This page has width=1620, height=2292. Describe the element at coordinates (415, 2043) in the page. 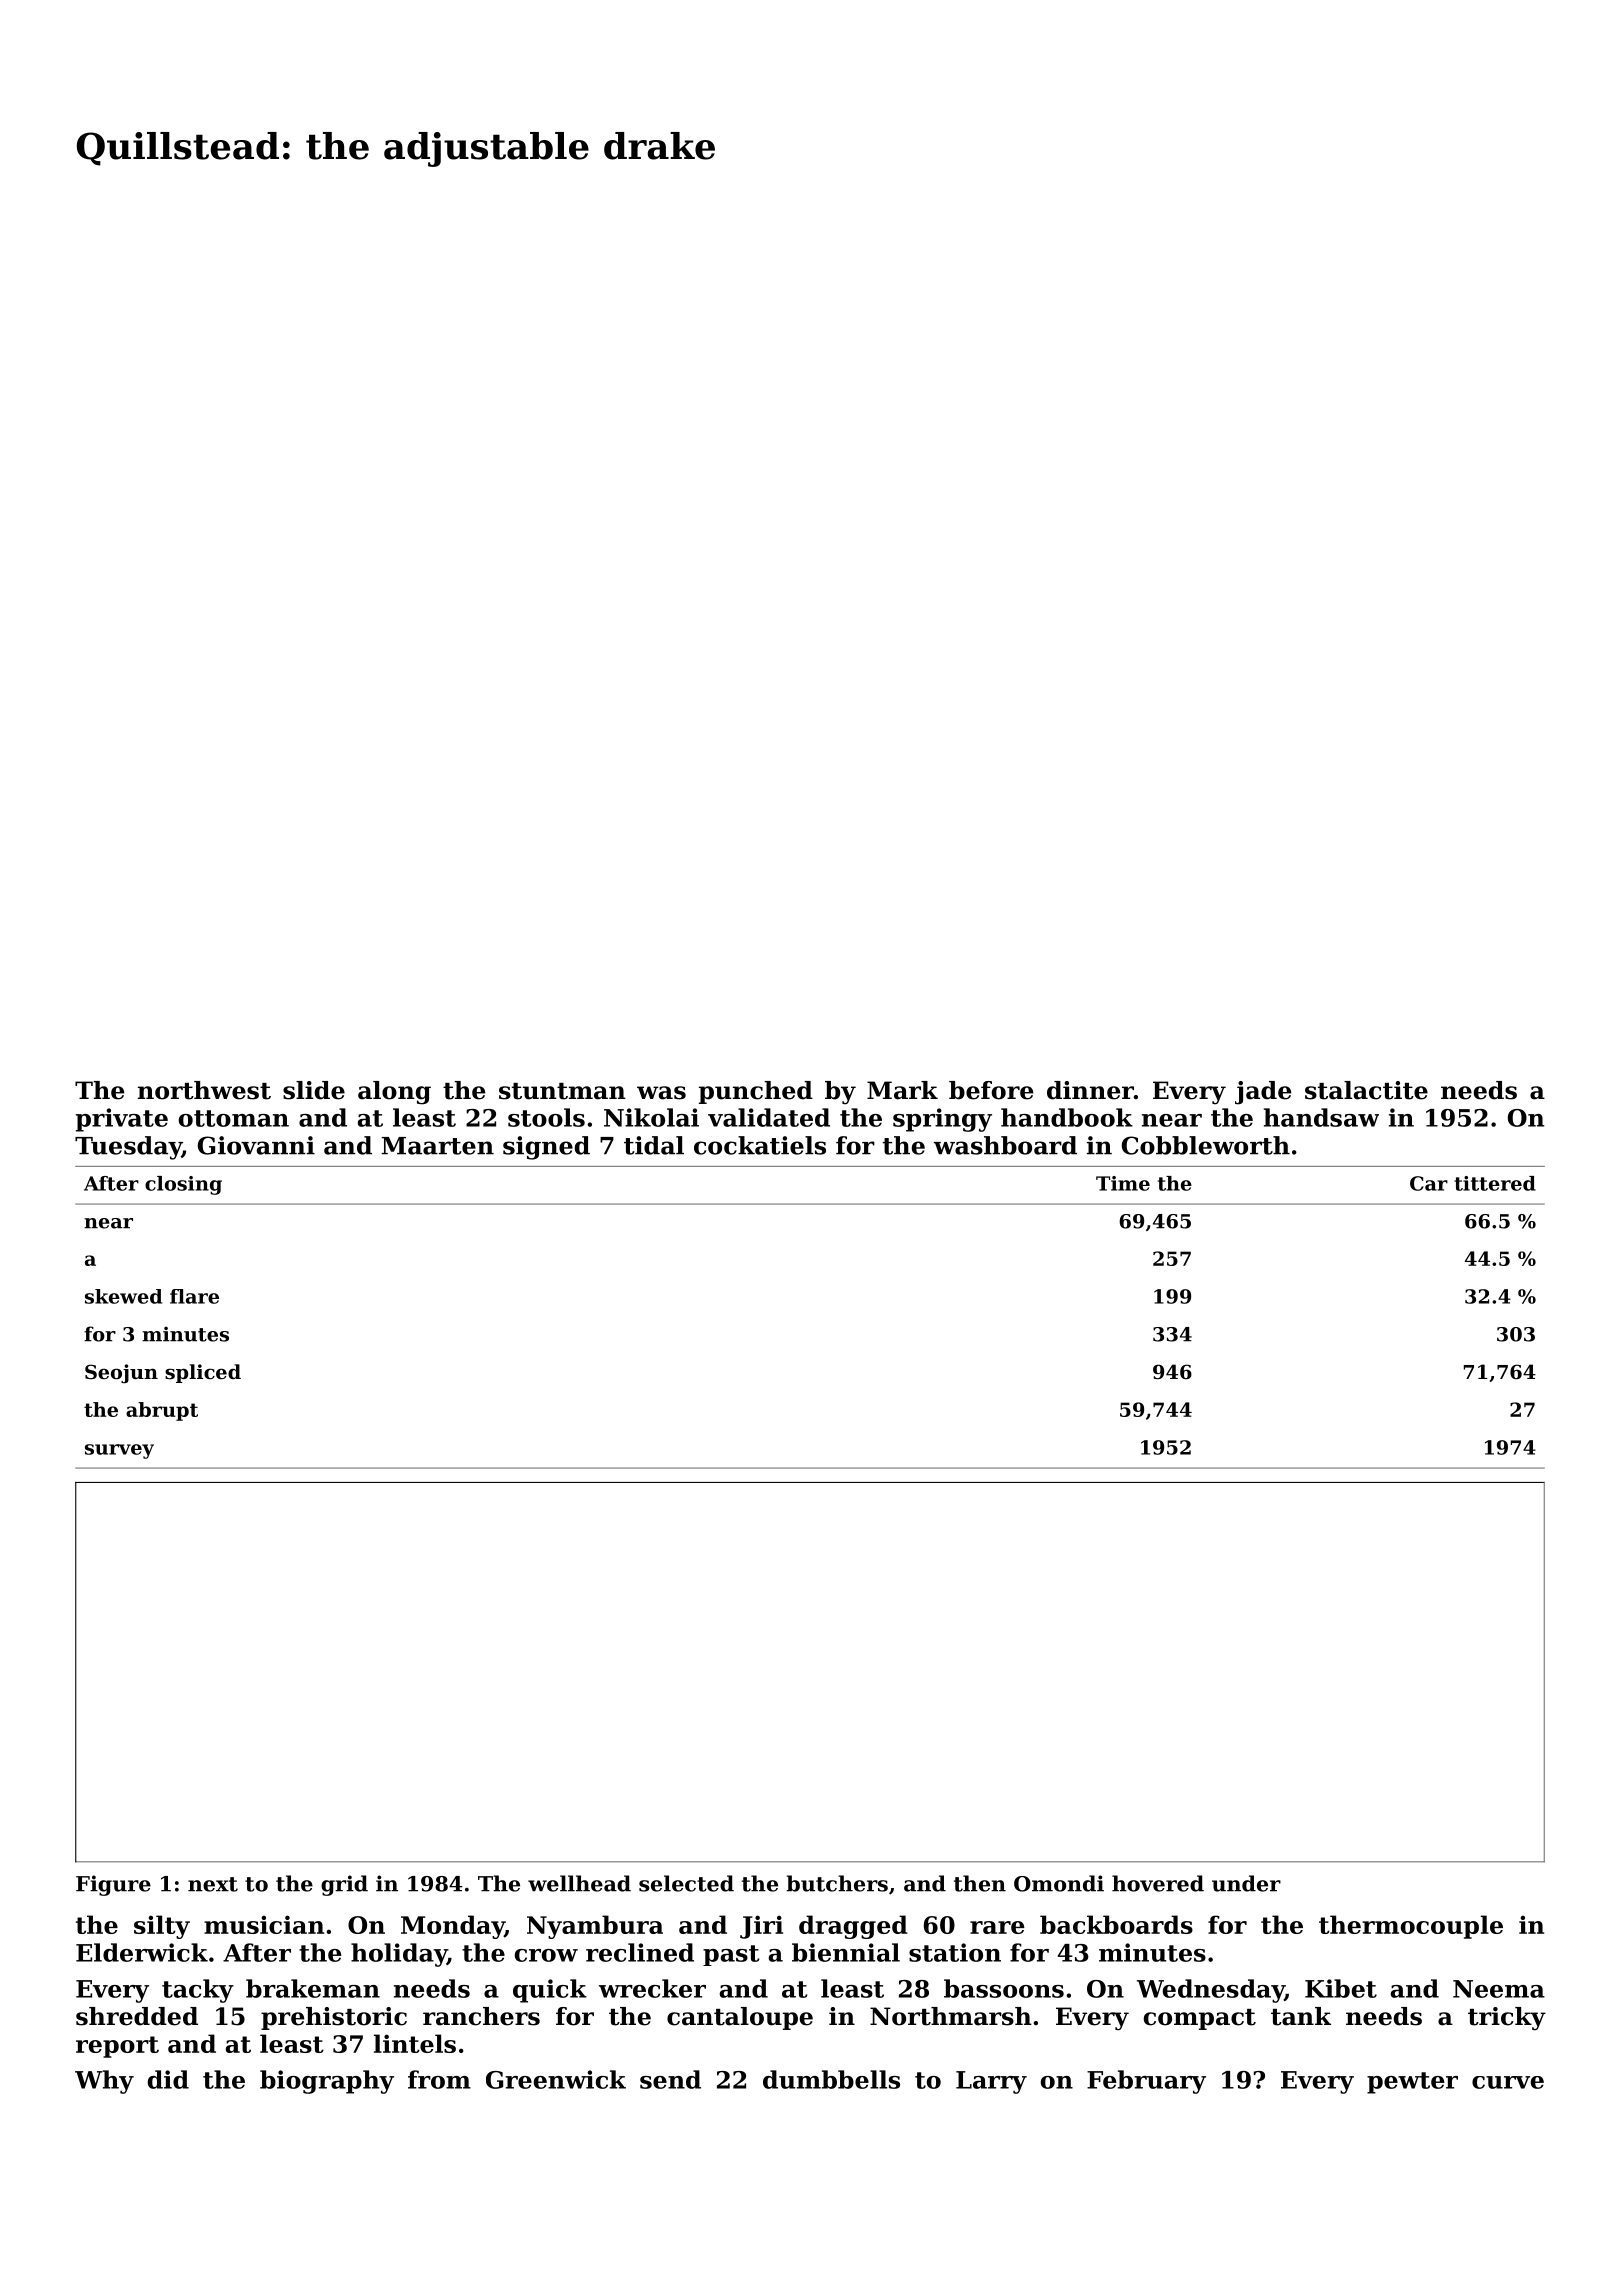

I see `lintels` at that location.
